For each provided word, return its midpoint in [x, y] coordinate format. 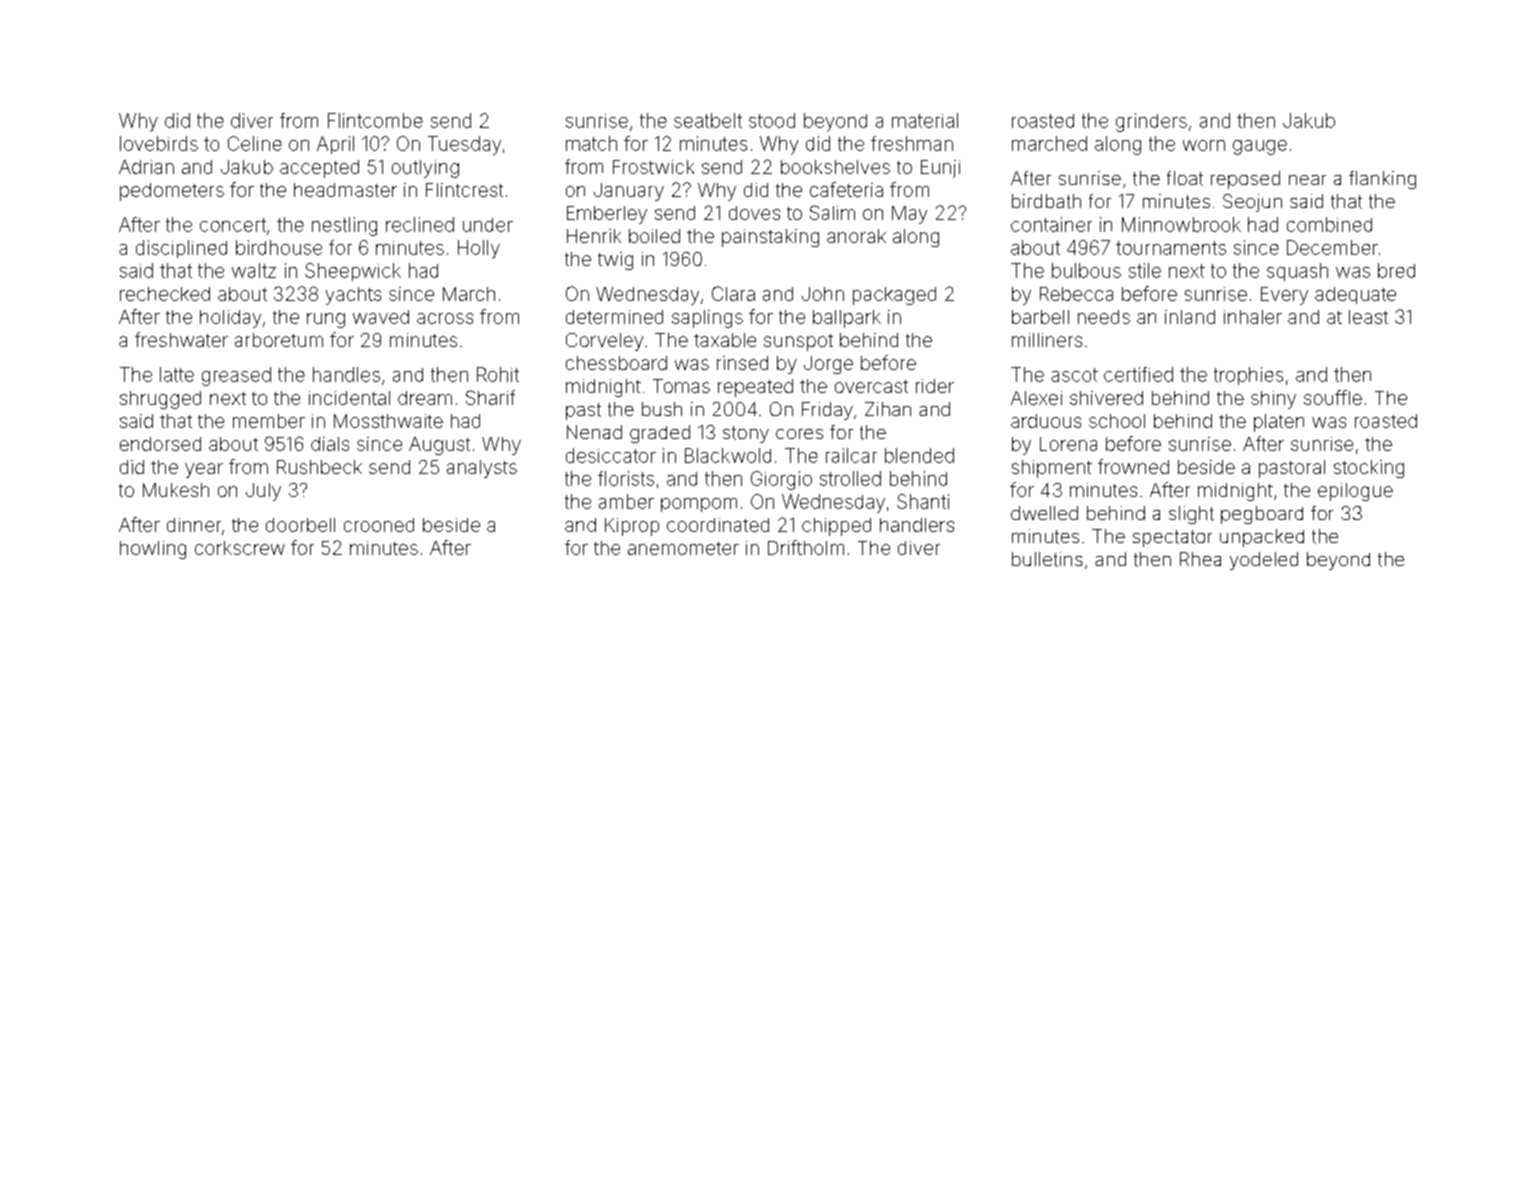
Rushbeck [319, 467]
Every [1284, 296]
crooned [379, 525]
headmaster [345, 190]
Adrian [146, 167]
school [1117, 421]
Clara [733, 293]
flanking [1382, 180]
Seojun [1252, 203]
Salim [832, 212]
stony [746, 434]
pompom [699, 505]
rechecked [165, 294]
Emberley [607, 215]
